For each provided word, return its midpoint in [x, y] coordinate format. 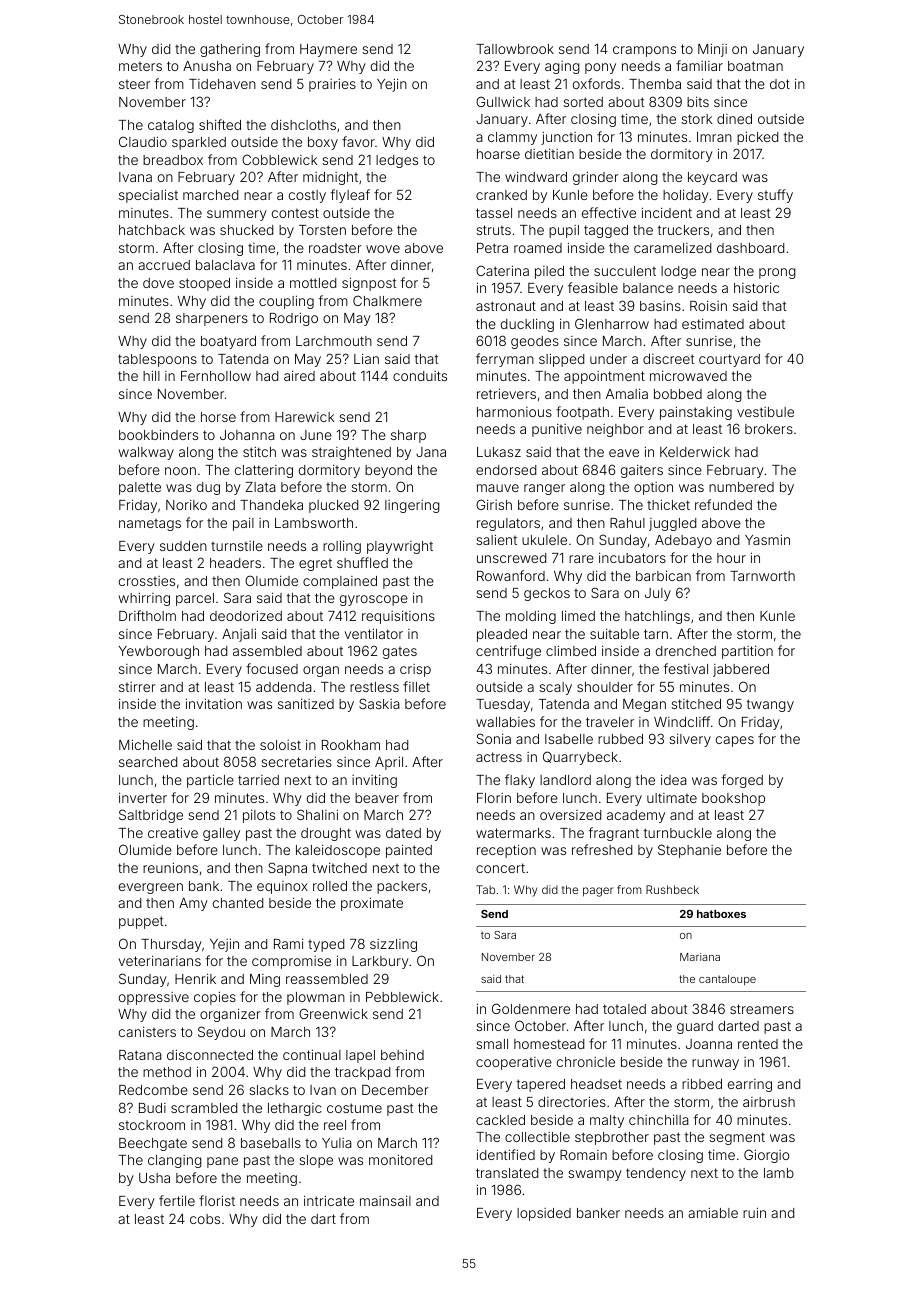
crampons [644, 51]
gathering [230, 50]
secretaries [296, 761]
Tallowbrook [515, 49]
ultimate [672, 798]
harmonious [514, 412]
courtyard [729, 360]
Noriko [186, 504]
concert [500, 868]
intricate [329, 1200]
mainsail [385, 1200]
